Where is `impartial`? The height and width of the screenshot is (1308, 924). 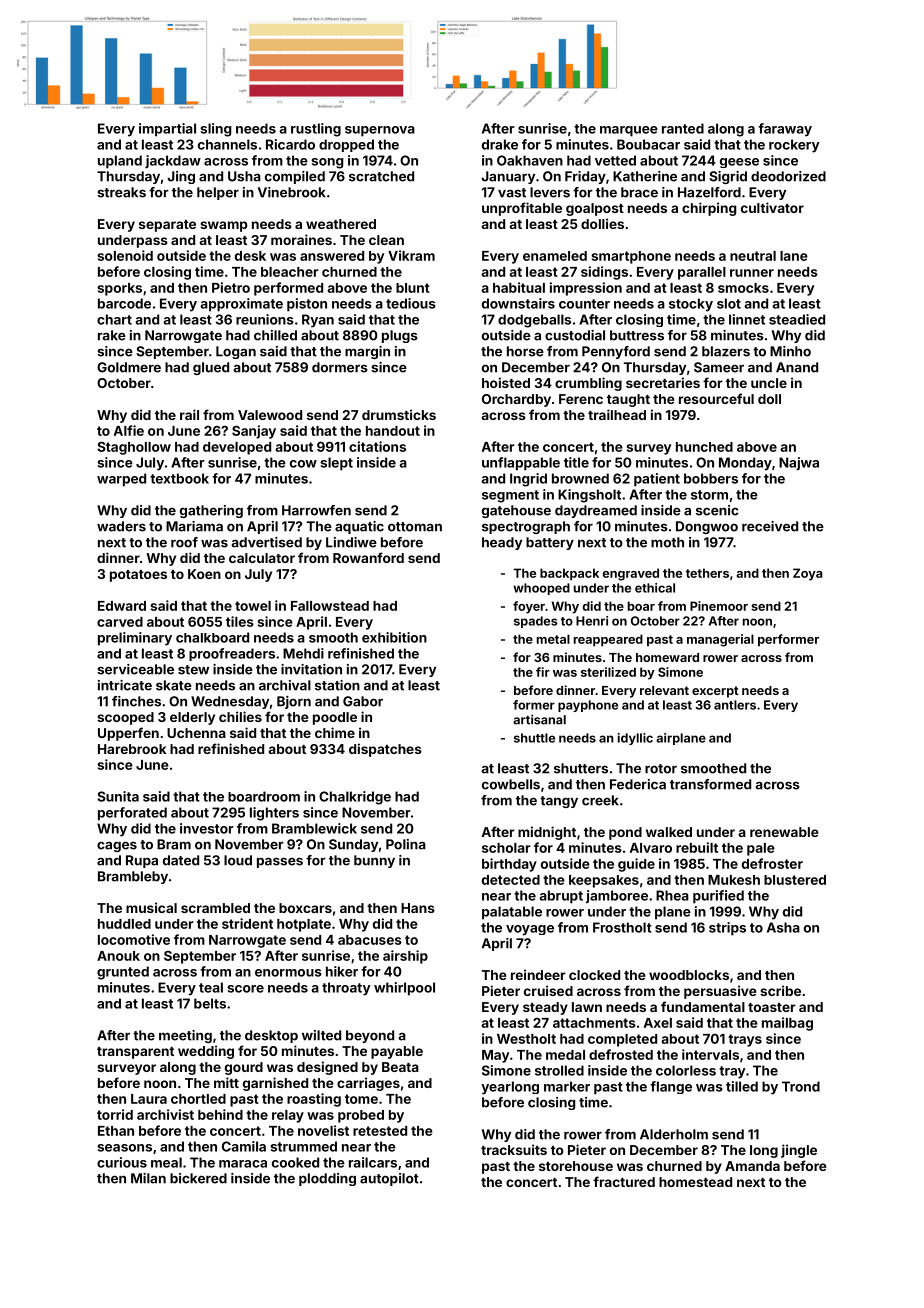
impartial is located at coordinates (167, 130).
